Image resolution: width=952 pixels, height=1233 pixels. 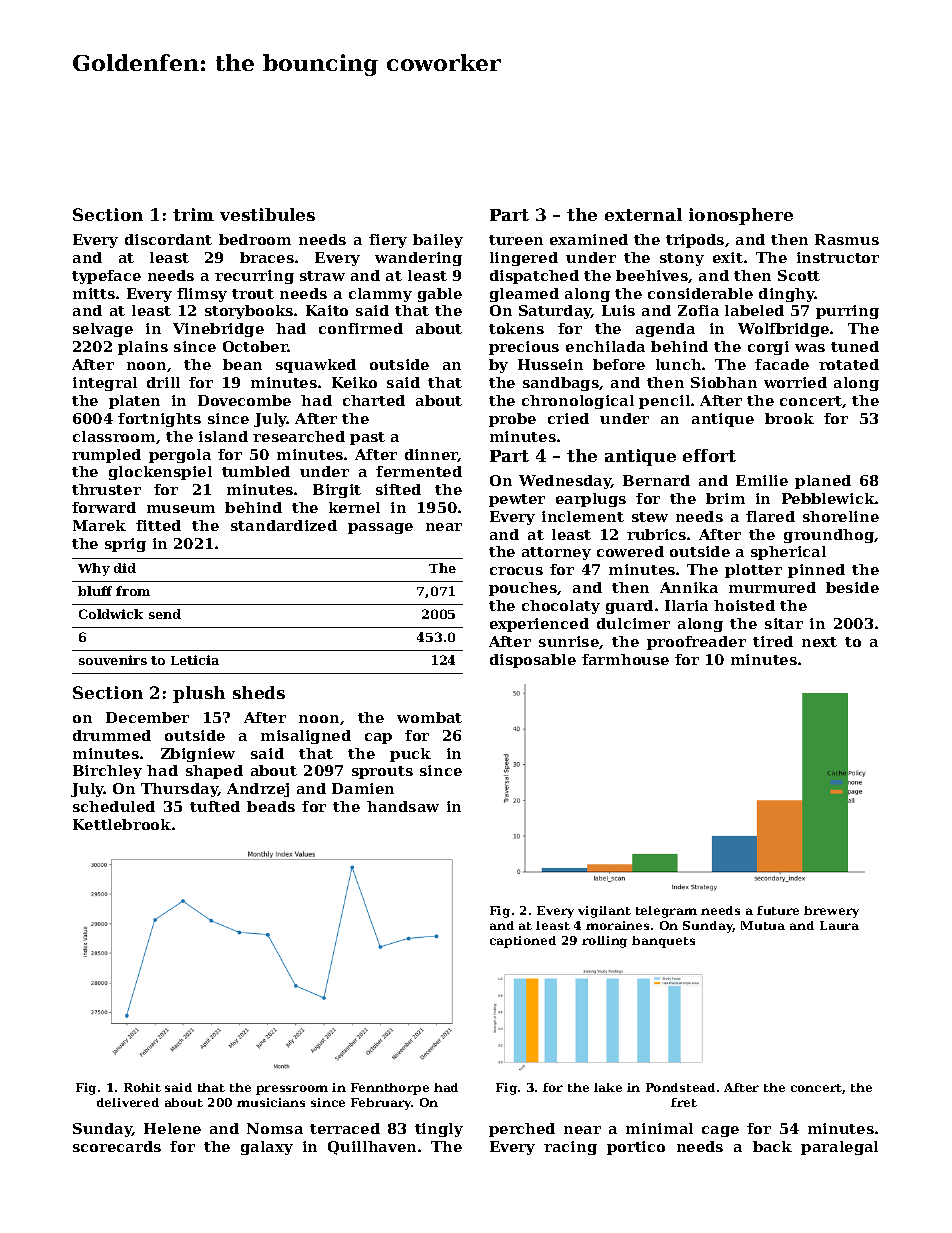 What do you see at coordinates (168, 239) in the image?
I see `discordant` at bounding box center [168, 239].
